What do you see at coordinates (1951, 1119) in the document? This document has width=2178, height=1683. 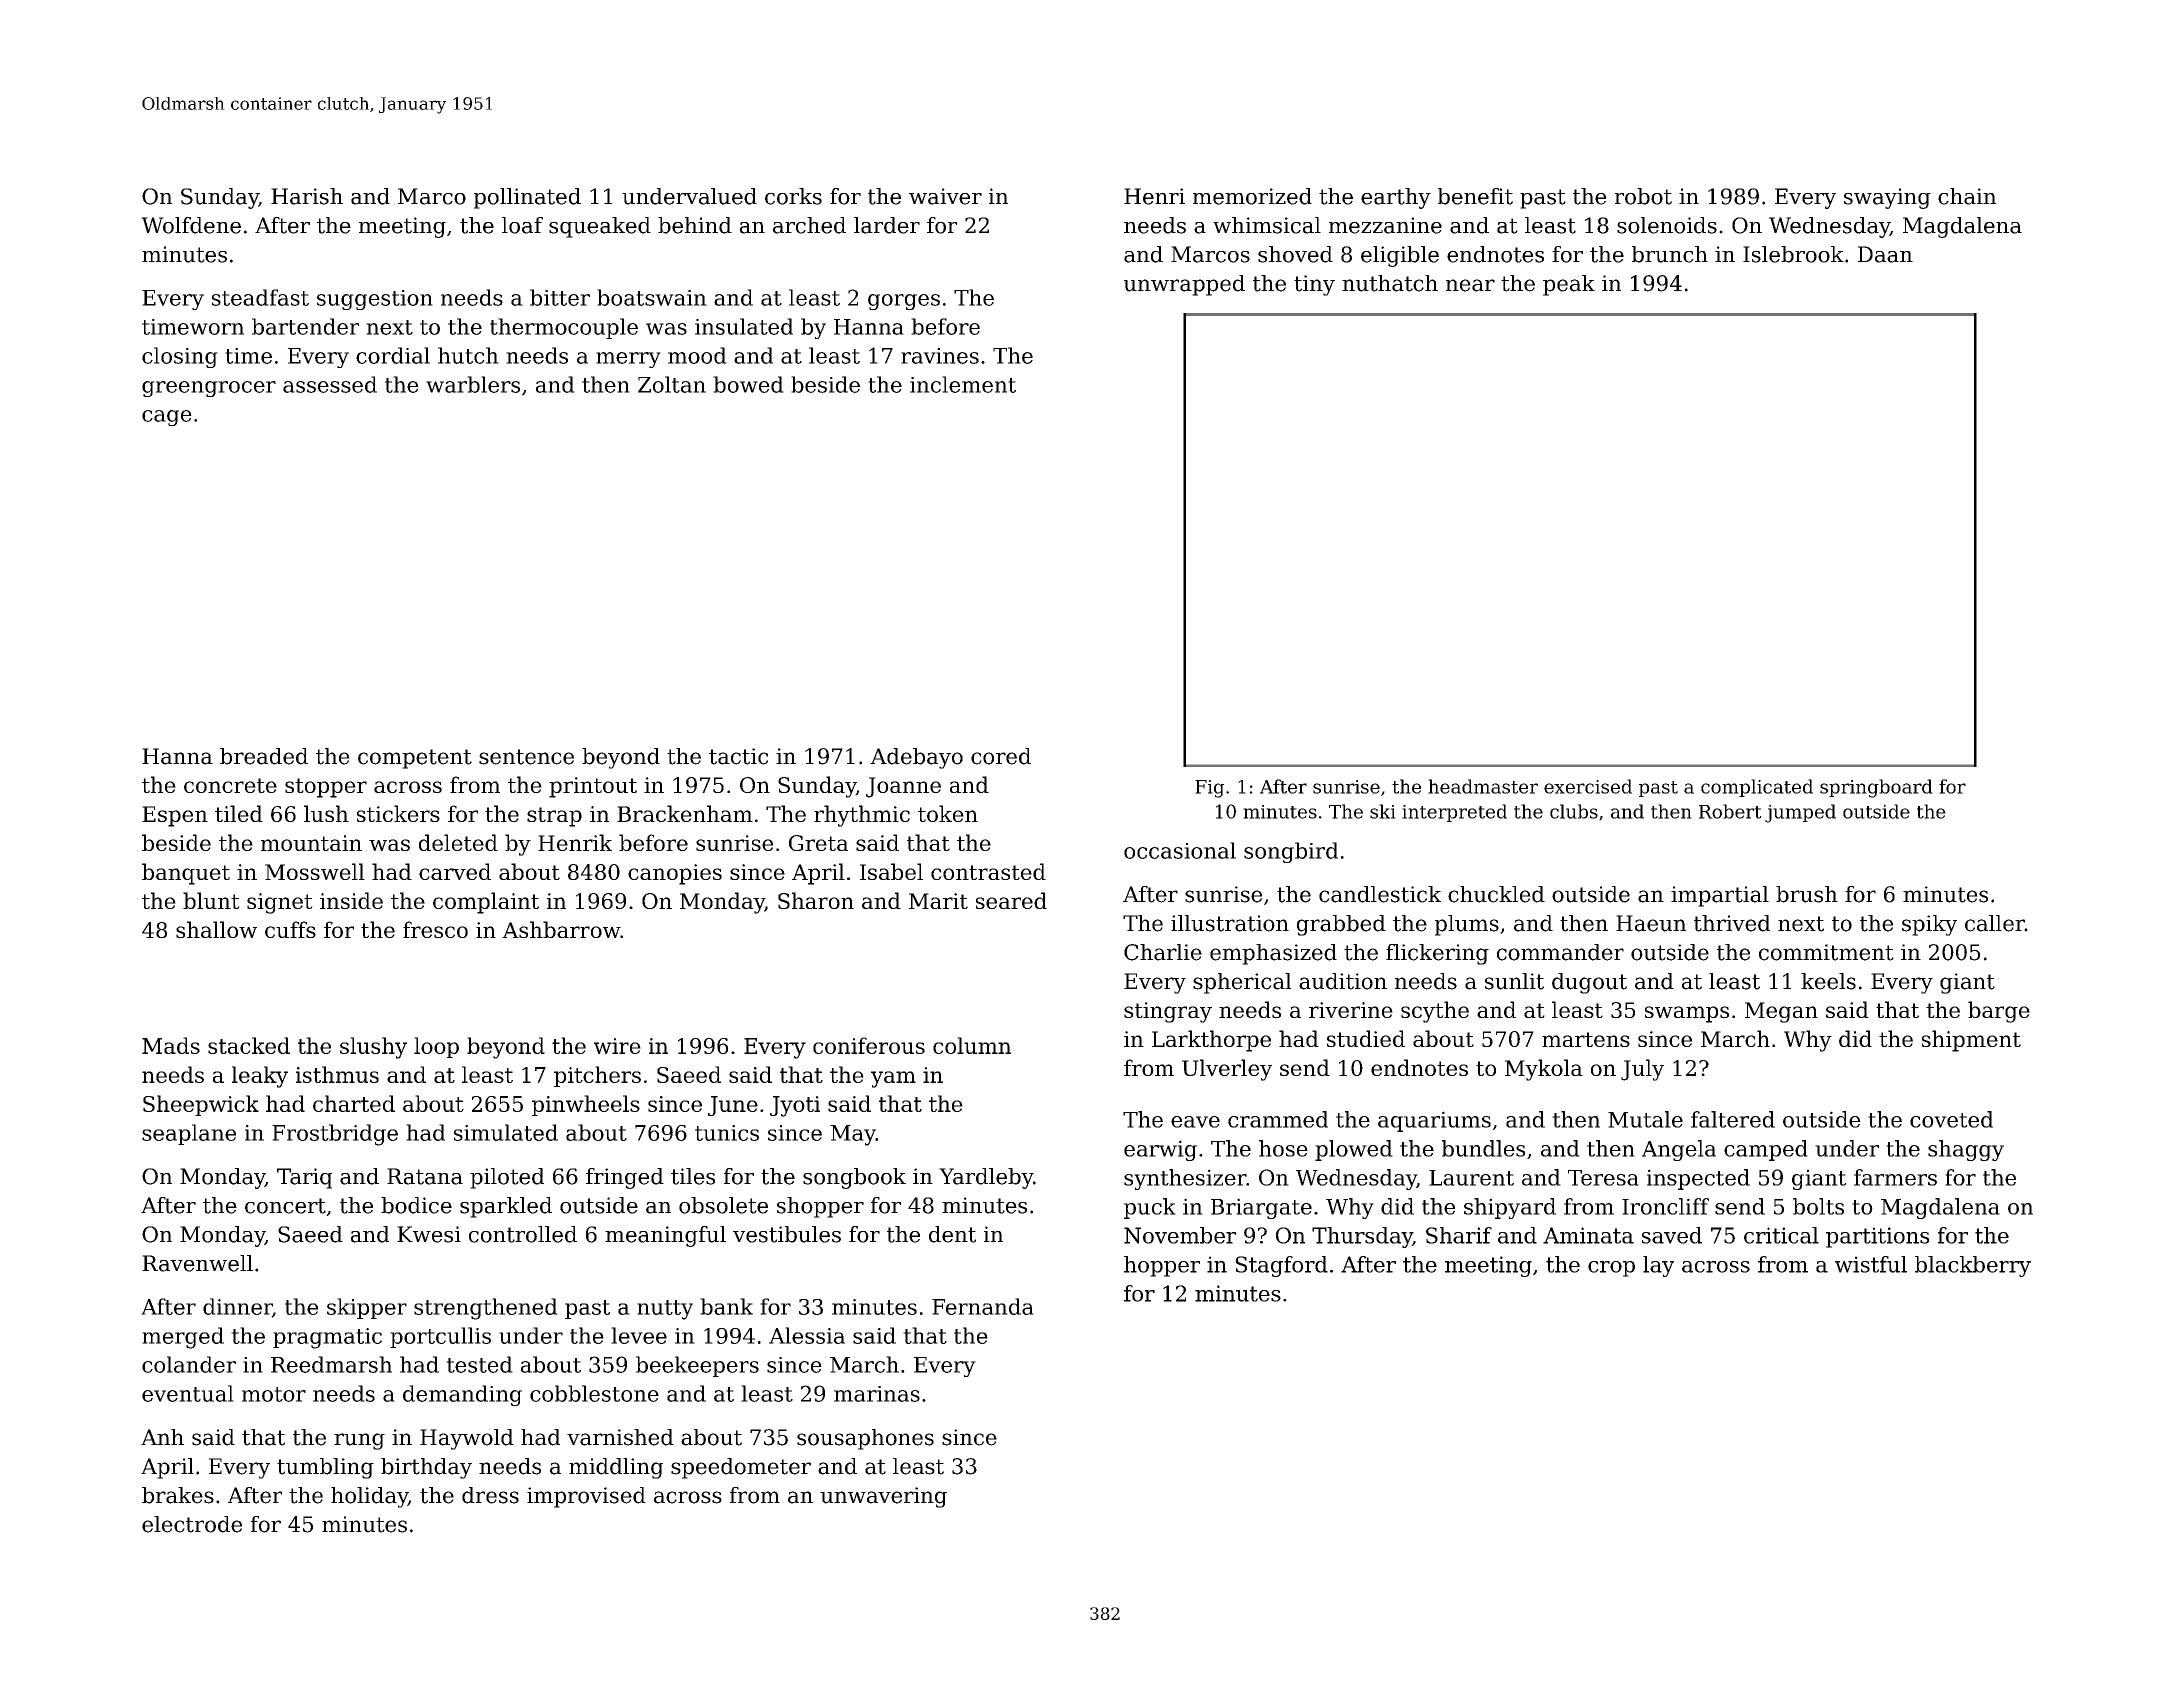 I see `coveted` at bounding box center [1951, 1119].
